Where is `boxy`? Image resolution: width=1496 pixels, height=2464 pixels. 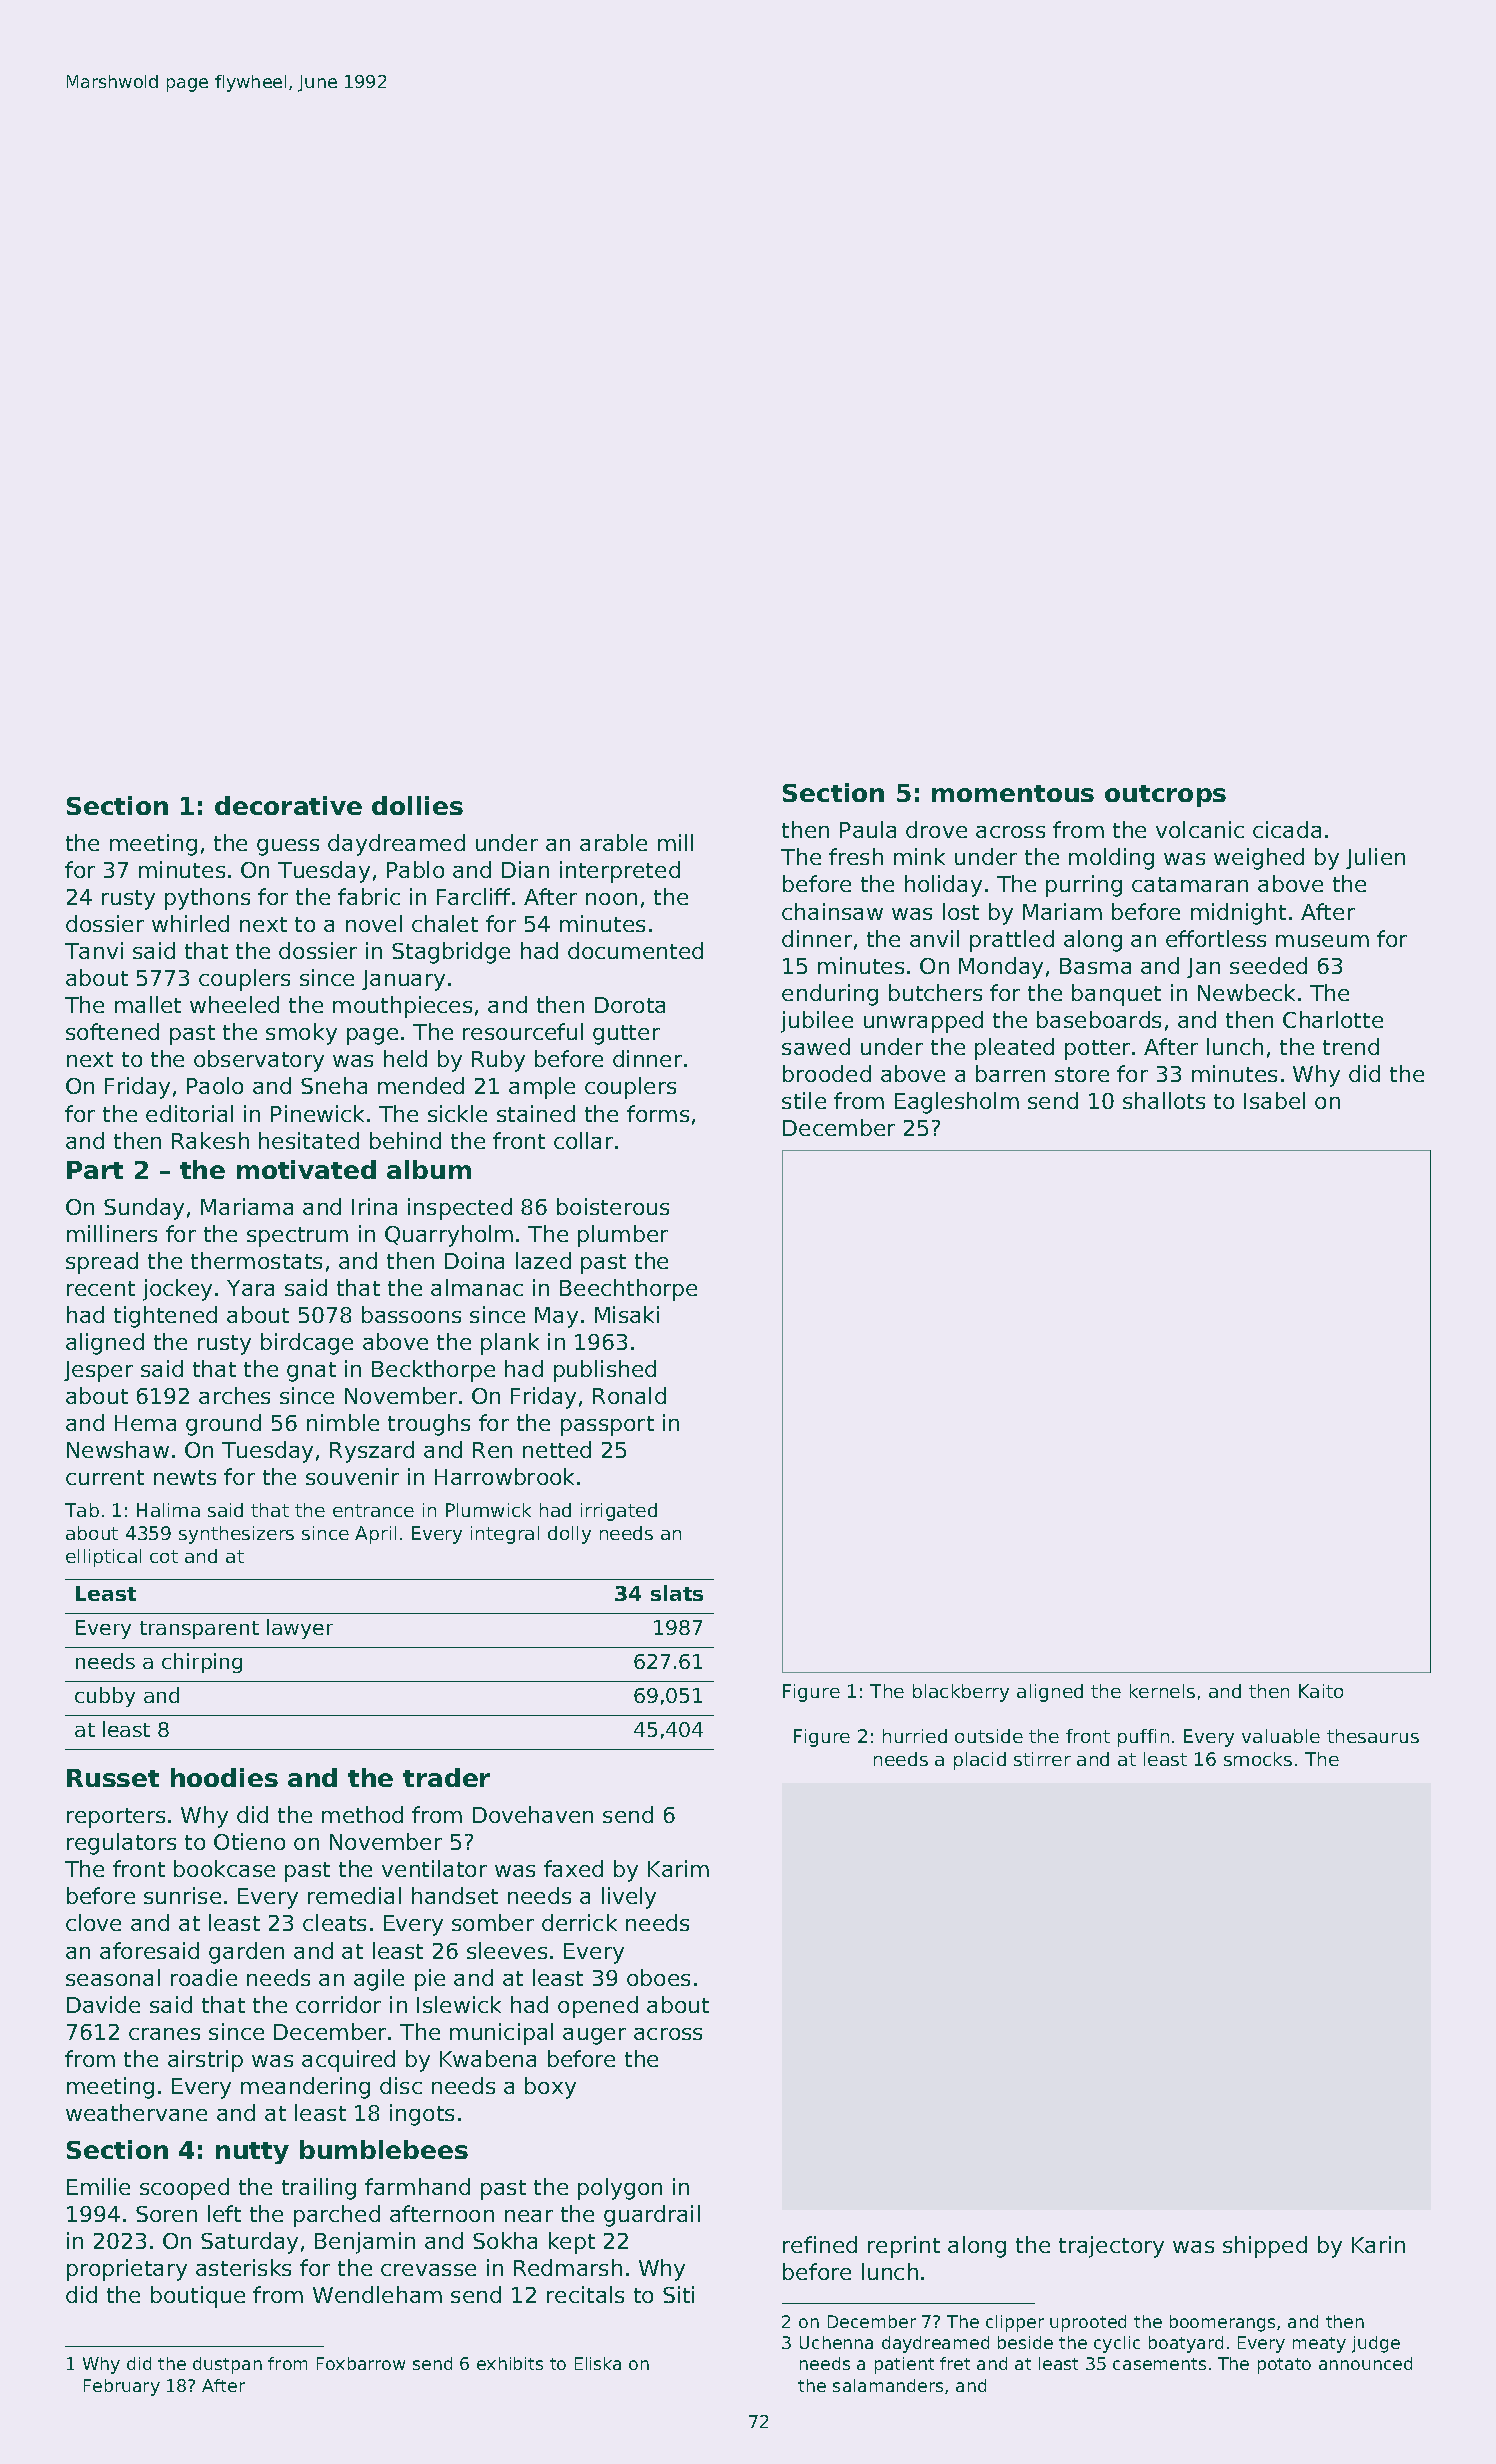 boxy is located at coordinates (550, 2088).
